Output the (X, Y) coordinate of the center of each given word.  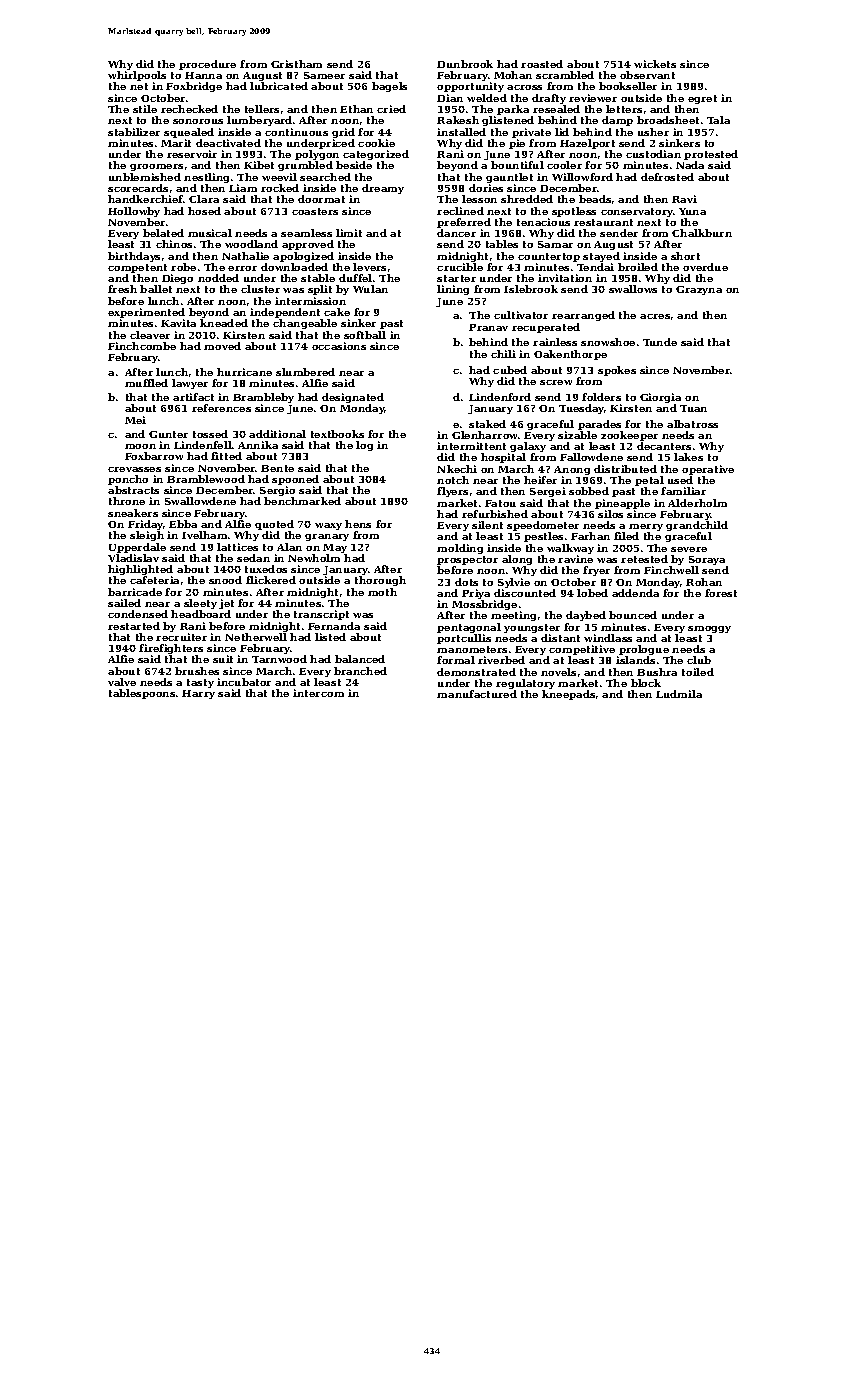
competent (137, 268)
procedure (207, 65)
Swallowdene (200, 501)
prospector (467, 560)
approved (308, 245)
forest (721, 593)
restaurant (603, 222)
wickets (655, 64)
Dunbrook (465, 64)
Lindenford (500, 397)
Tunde (660, 342)
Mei (135, 420)
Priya (476, 594)
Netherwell (256, 637)
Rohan (704, 582)
